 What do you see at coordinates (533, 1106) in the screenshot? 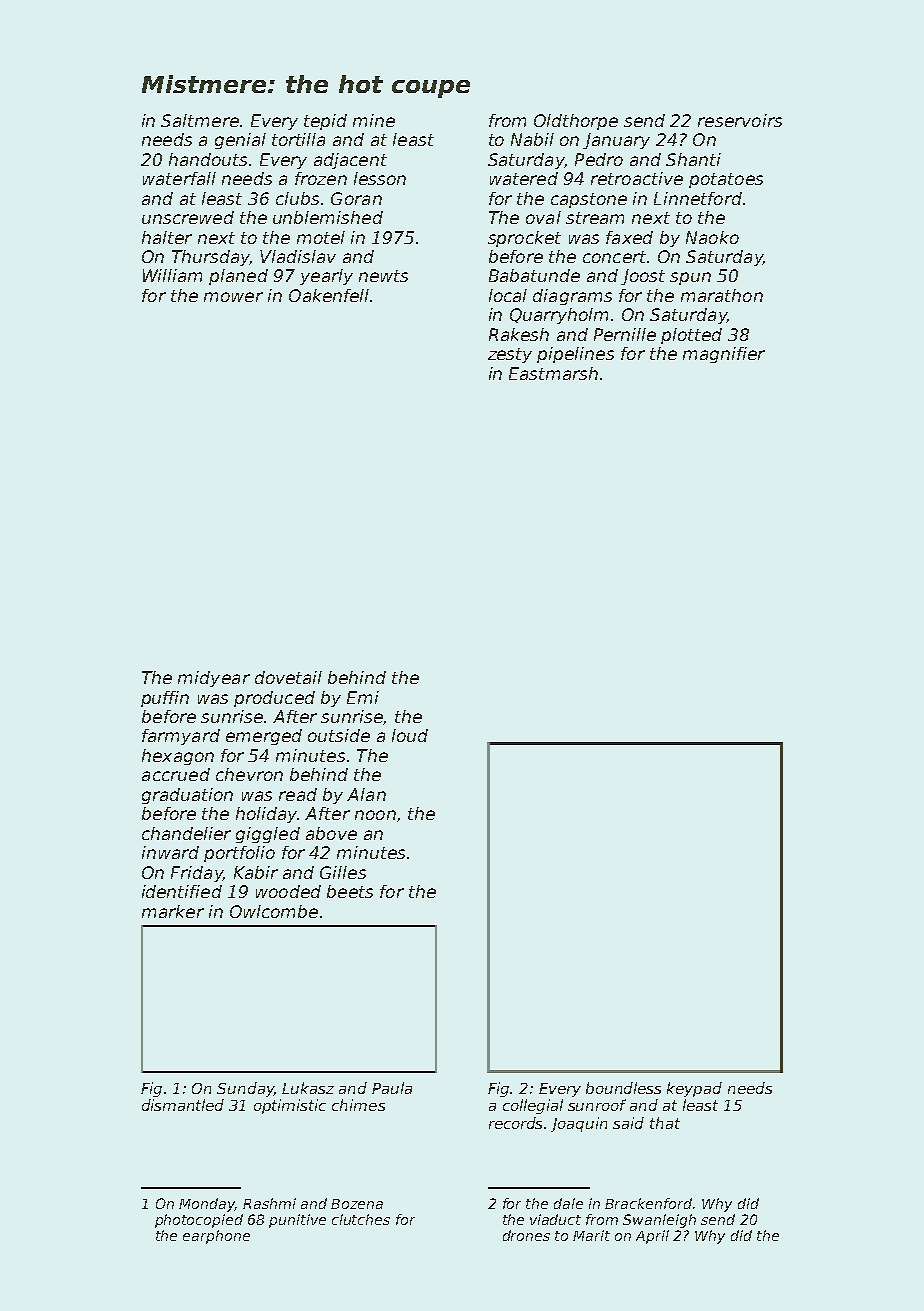
I see `collegial` at bounding box center [533, 1106].
